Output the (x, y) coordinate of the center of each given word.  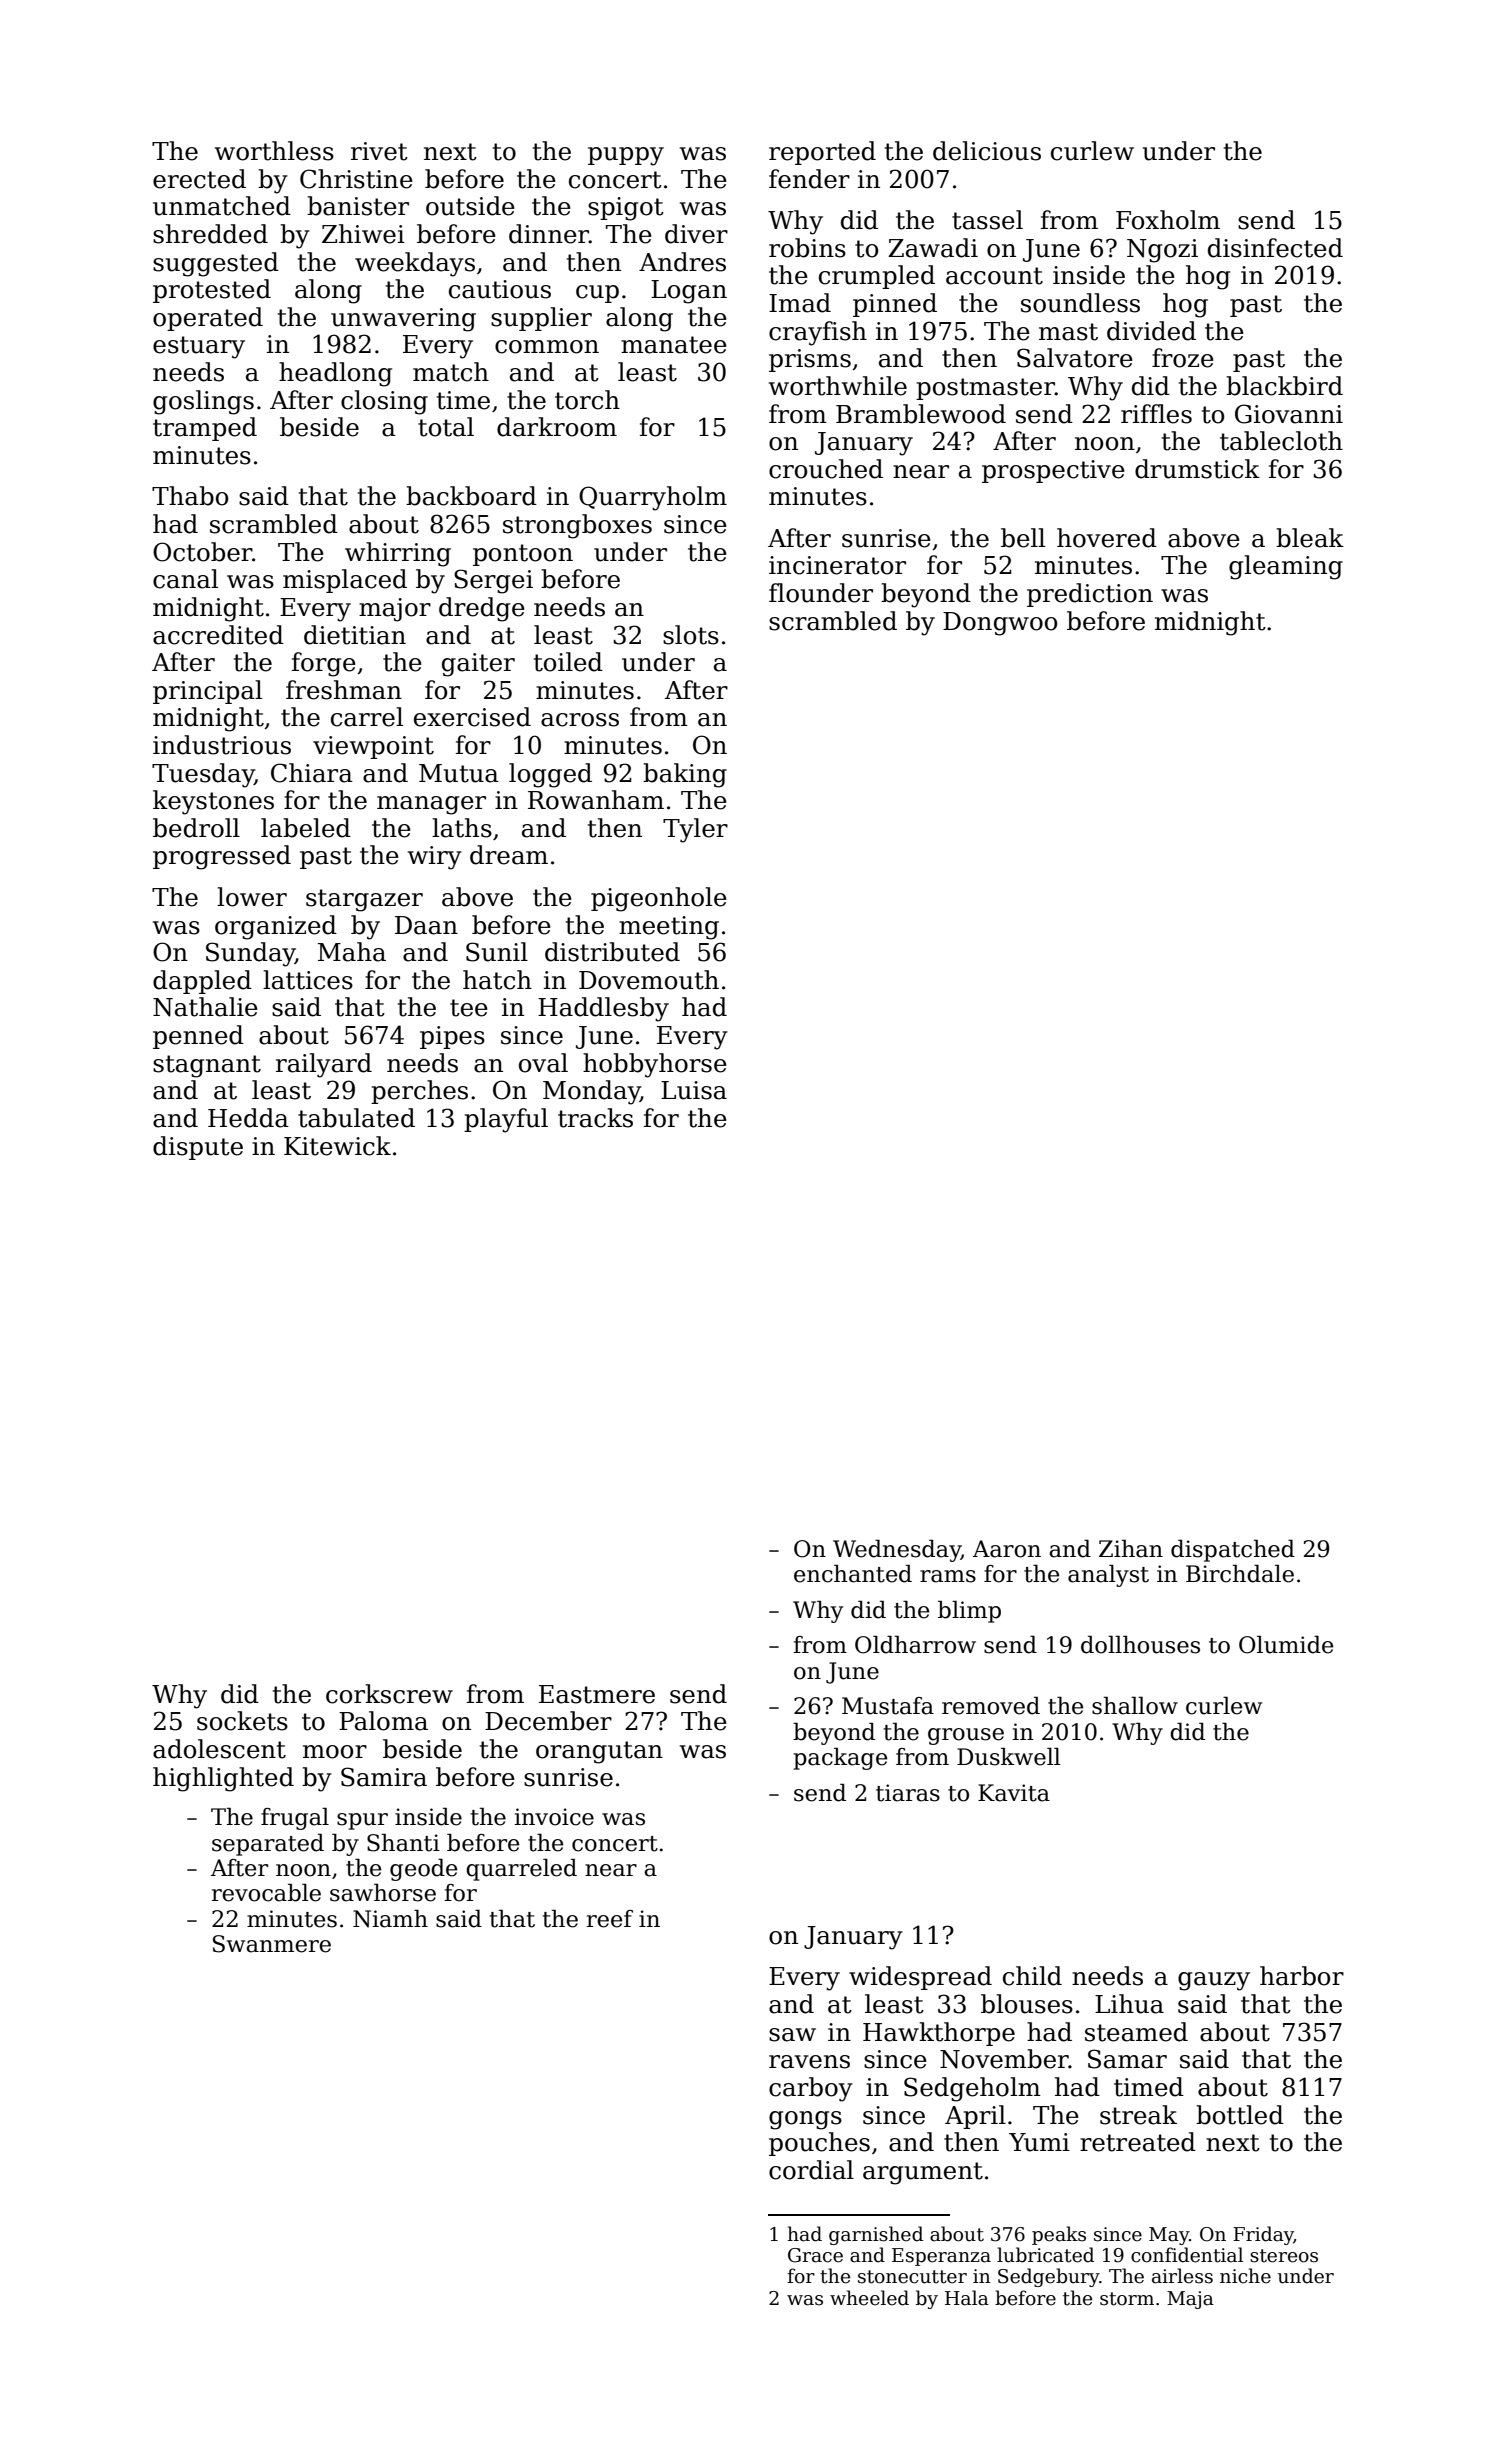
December (548, 1721)
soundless (1080, 303)
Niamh (390, 1918)
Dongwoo (1000, 624)
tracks (595, 1118)
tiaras (908, 1793)
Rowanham (596, 800)
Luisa (694, 1090)
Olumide (1286, 1644)
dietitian (355, 635)
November (1004, 2059)
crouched (826, 469)
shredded (210, 234)
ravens (809, 2062)
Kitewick (337, 1146)
